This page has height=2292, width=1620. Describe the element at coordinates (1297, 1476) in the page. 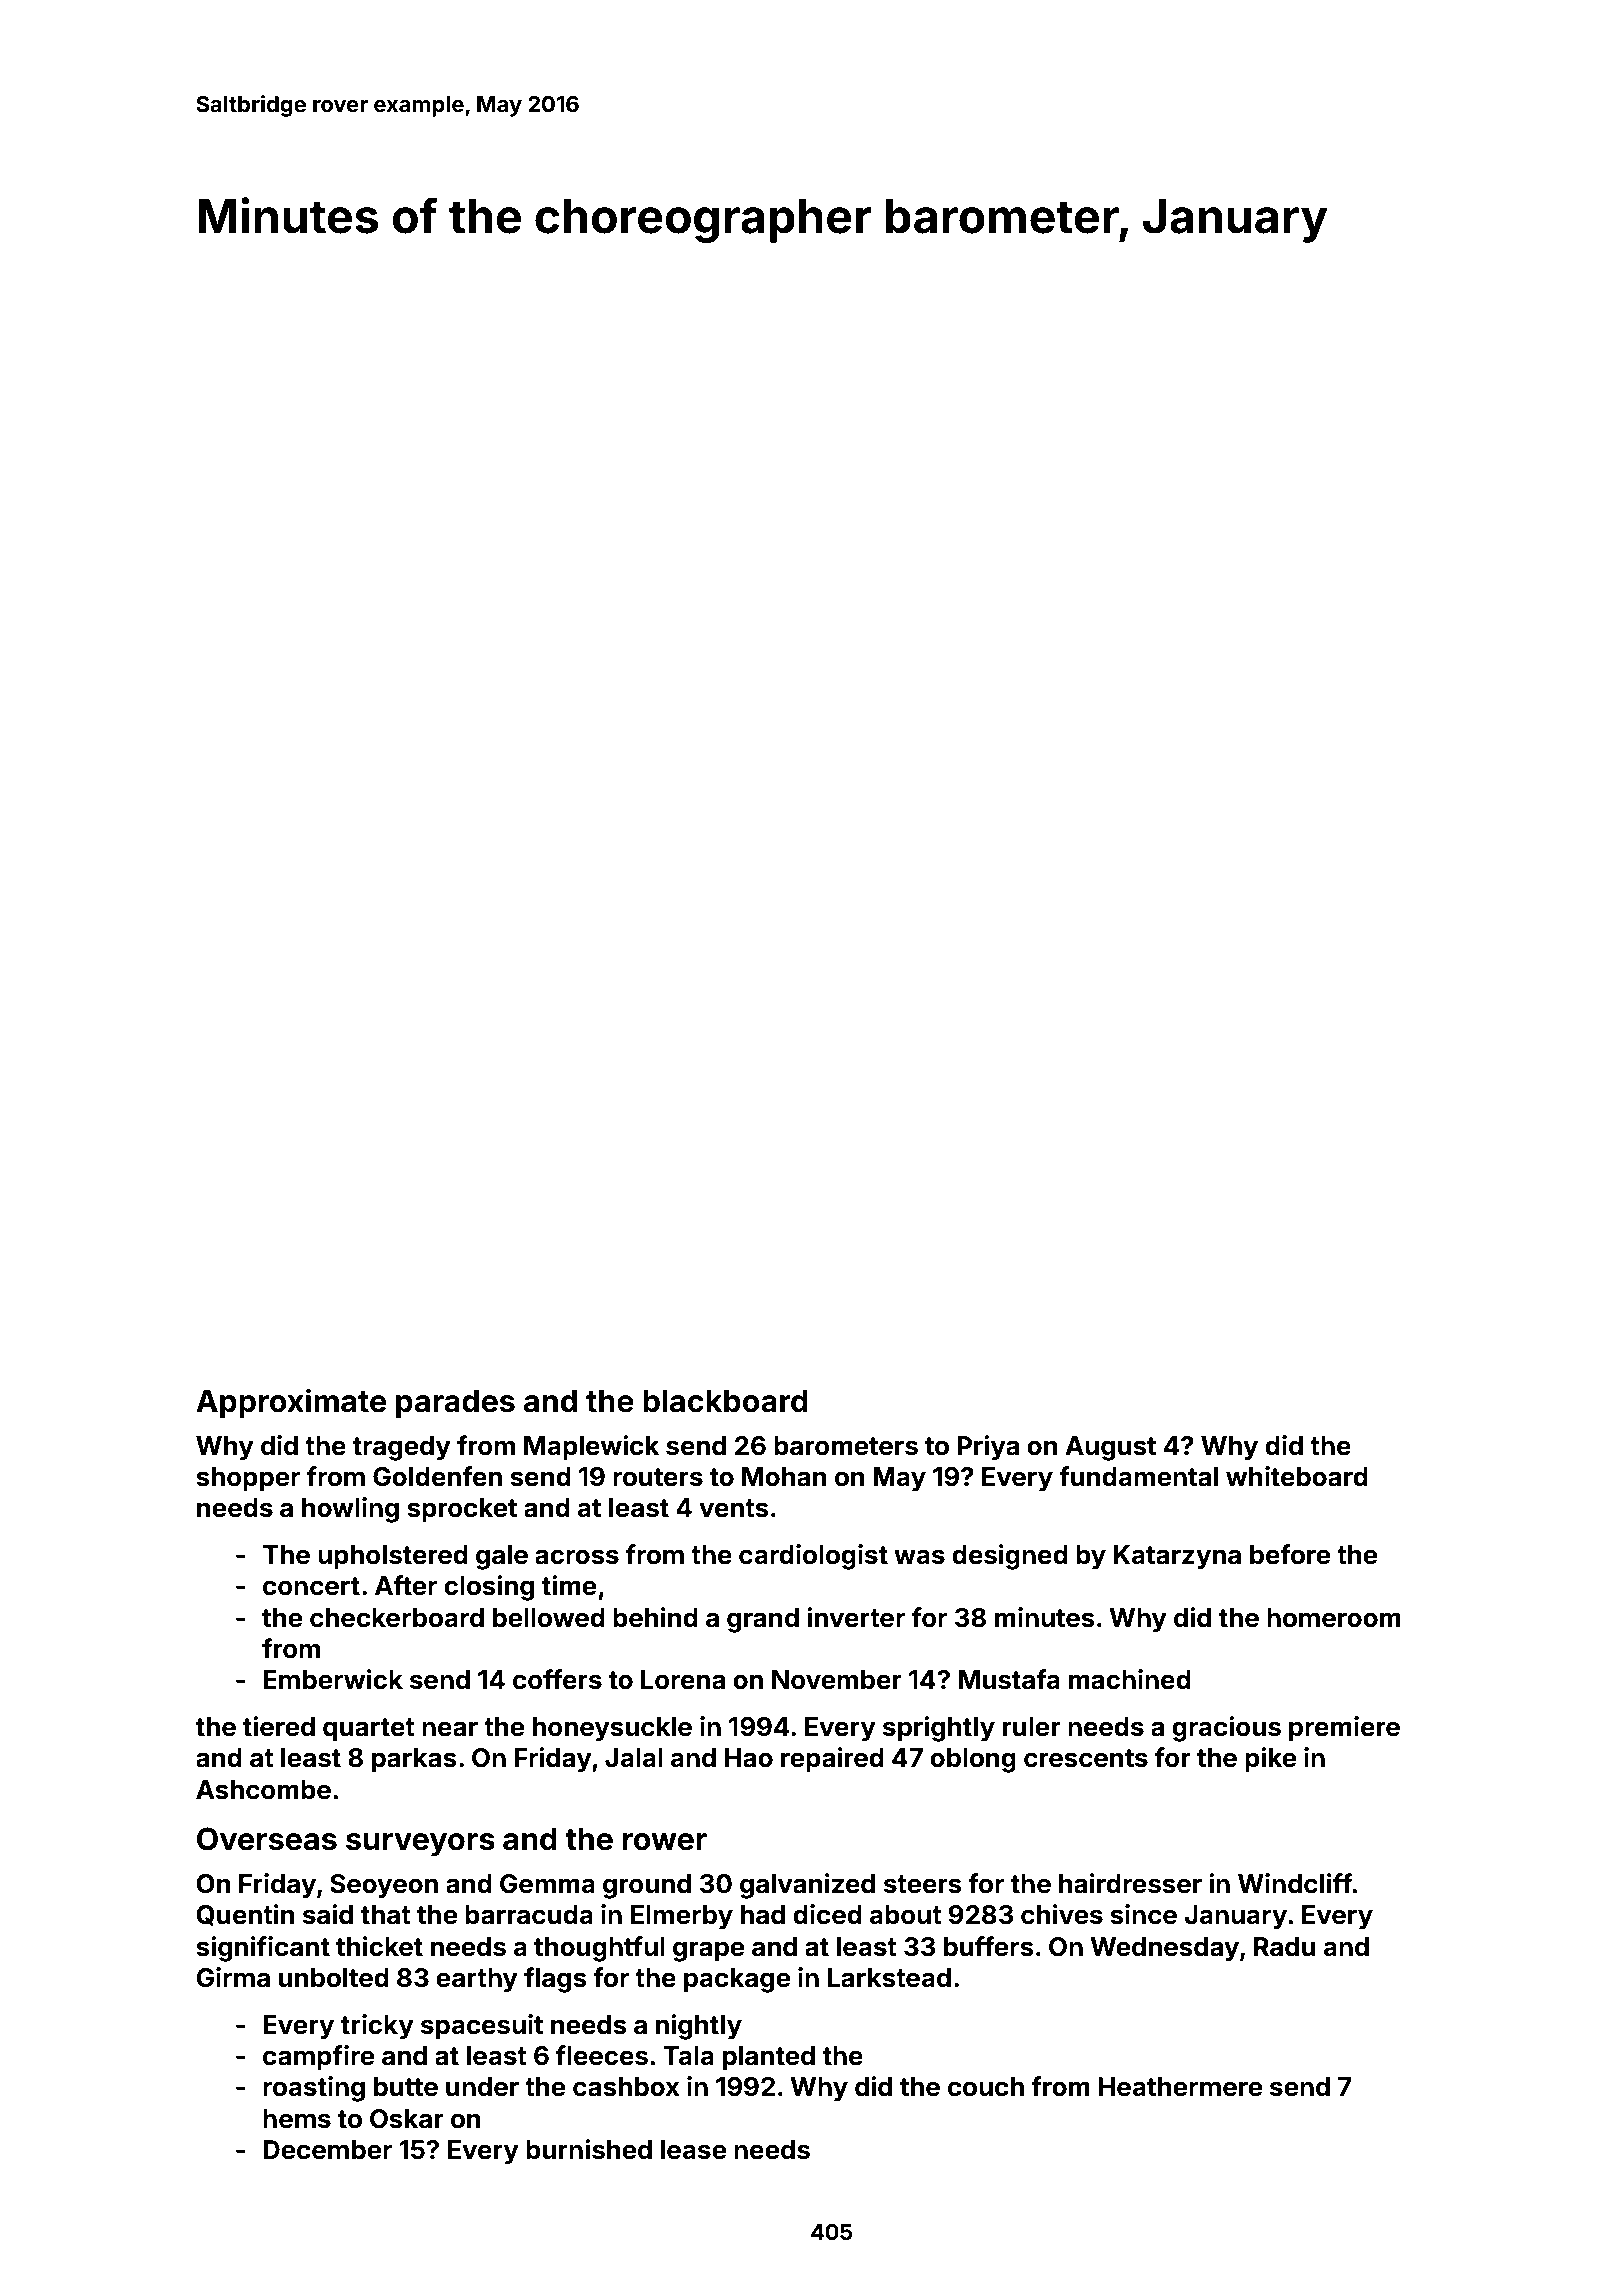

I see `whiteboard` at that location.
